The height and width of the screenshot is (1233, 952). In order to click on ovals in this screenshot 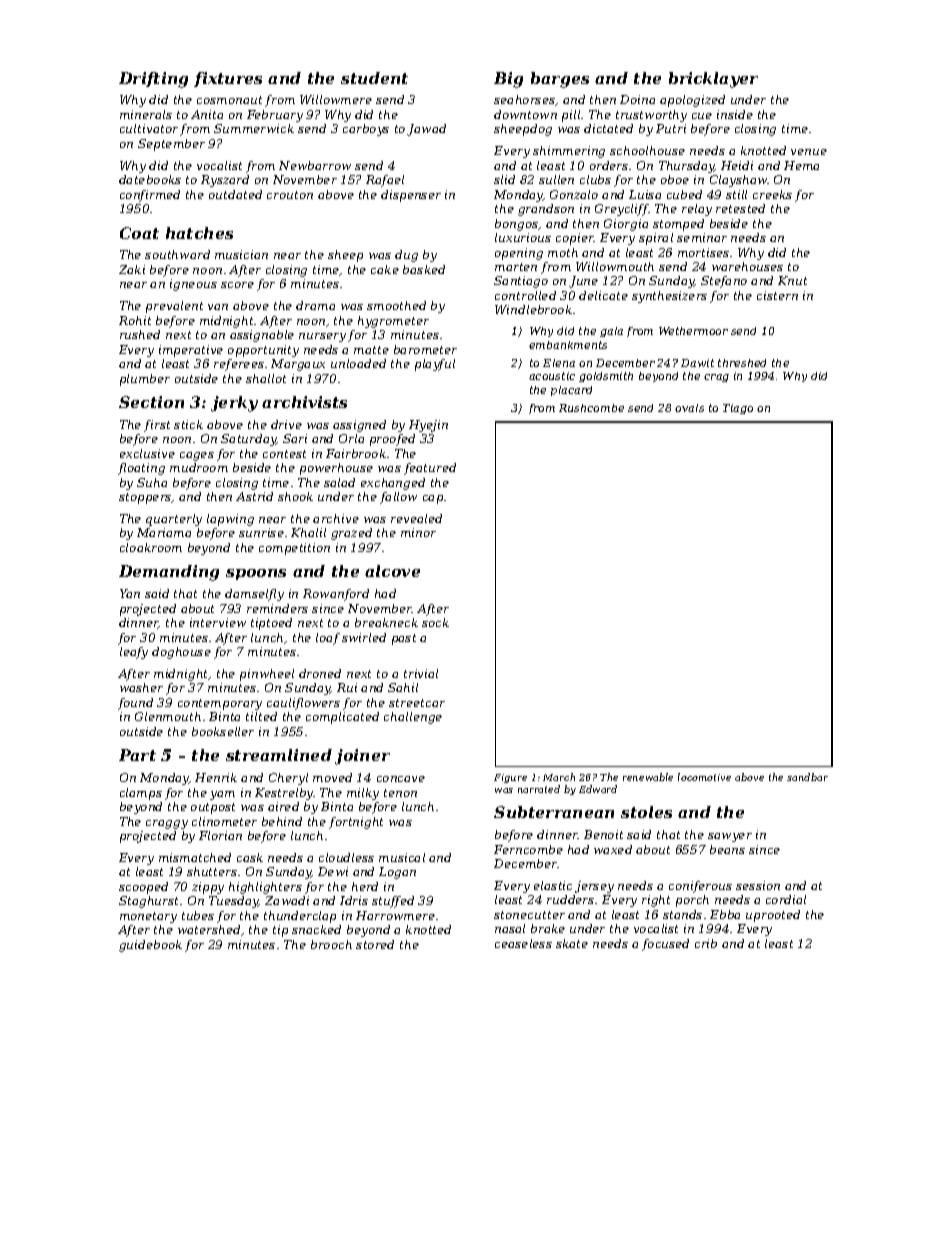, I will do `click(689, 408)`.
